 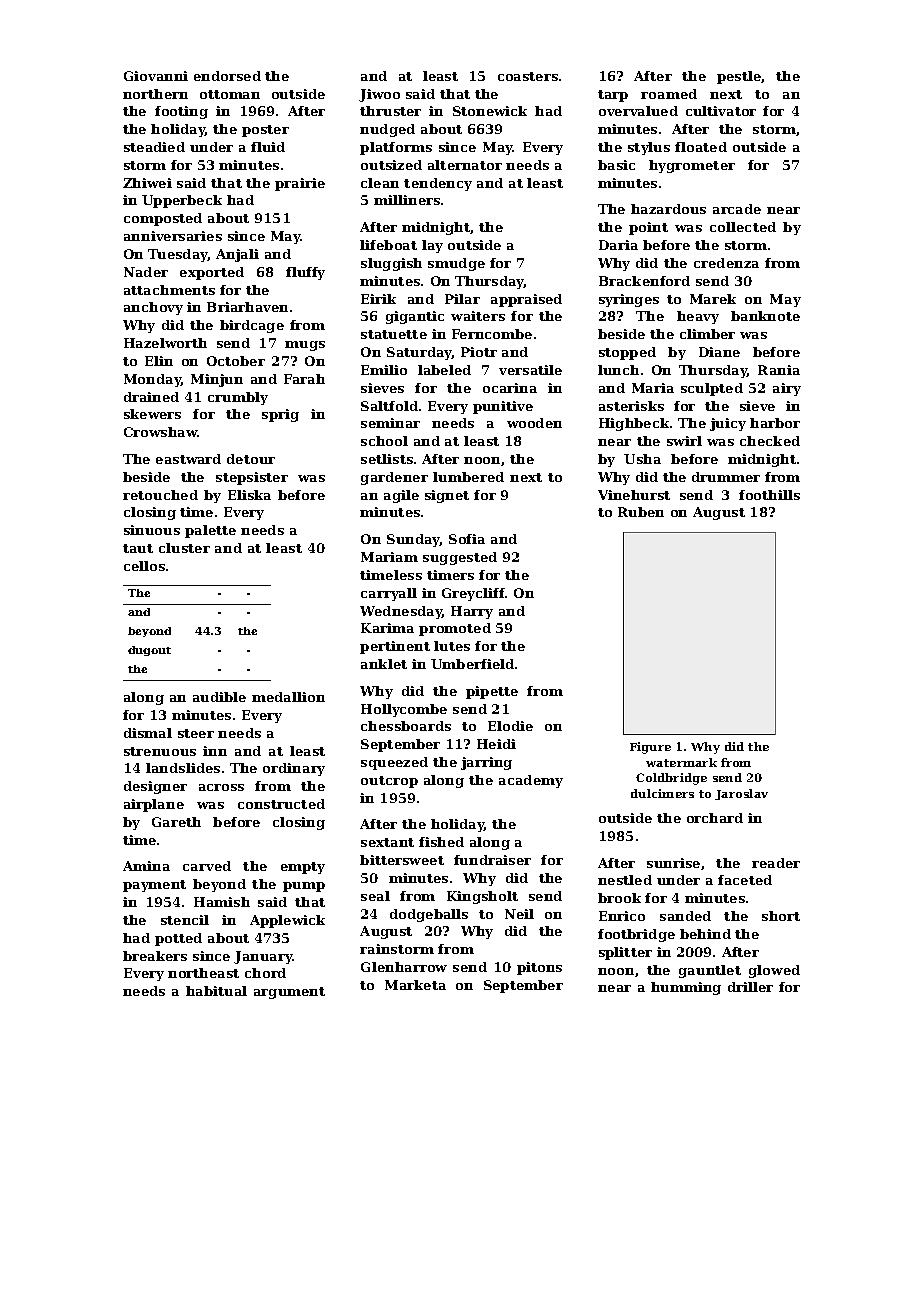 What do you see at coordinates (641, 512) in the screenshot?
I see `Ruben` at bounding box center [641, 512].
